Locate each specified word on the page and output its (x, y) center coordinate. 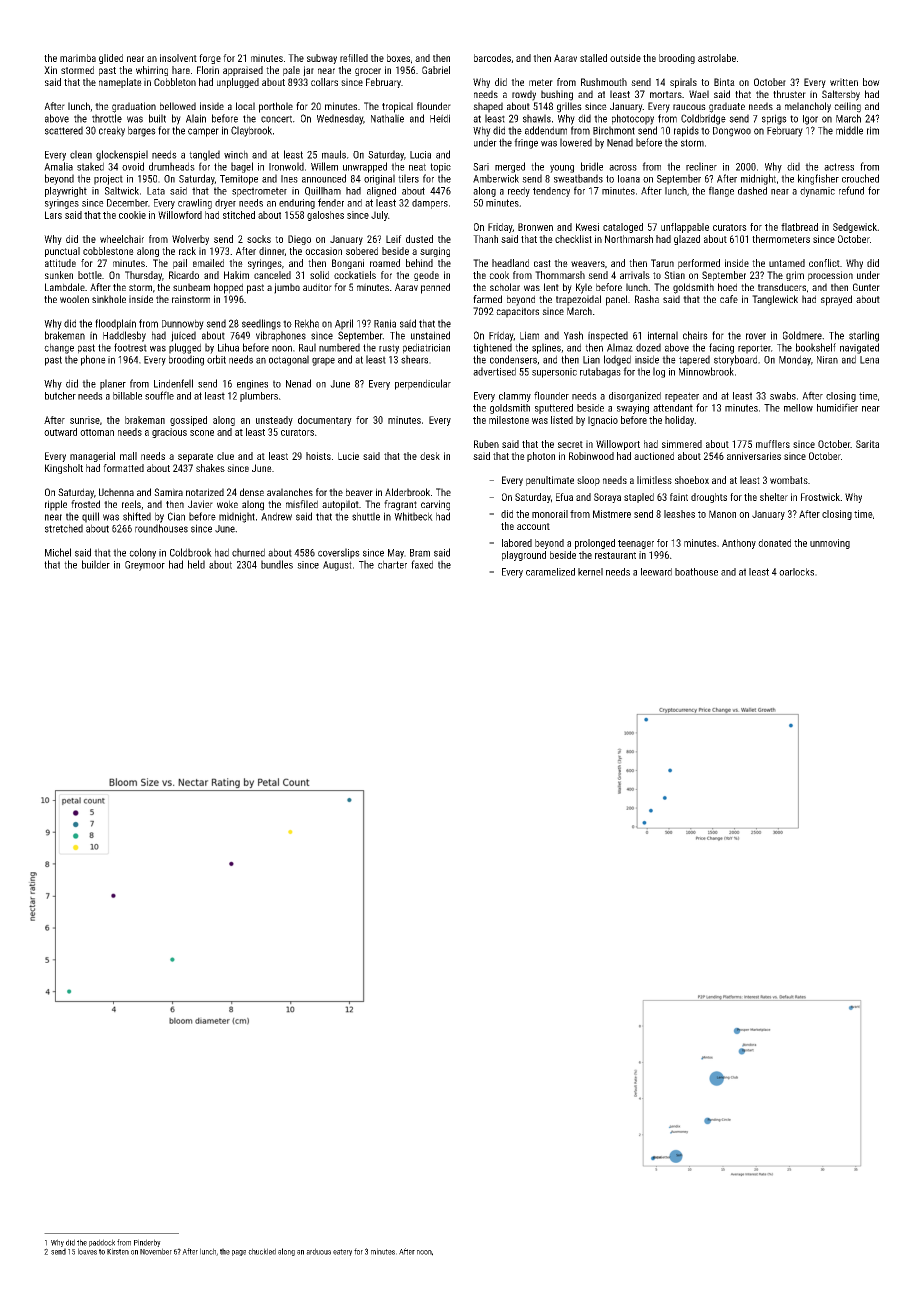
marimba (78, 58)
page (239, 1253)
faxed (422, 564)
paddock (102, 1243)
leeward (656, 572)
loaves (87, 1251)
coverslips (339, 553)
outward (60, 432)
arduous (318, 1251)
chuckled (262, 1251)
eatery (342, 1252)
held (196, 564)
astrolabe (717, 58)
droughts (709, 498)
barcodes (492, 58)
